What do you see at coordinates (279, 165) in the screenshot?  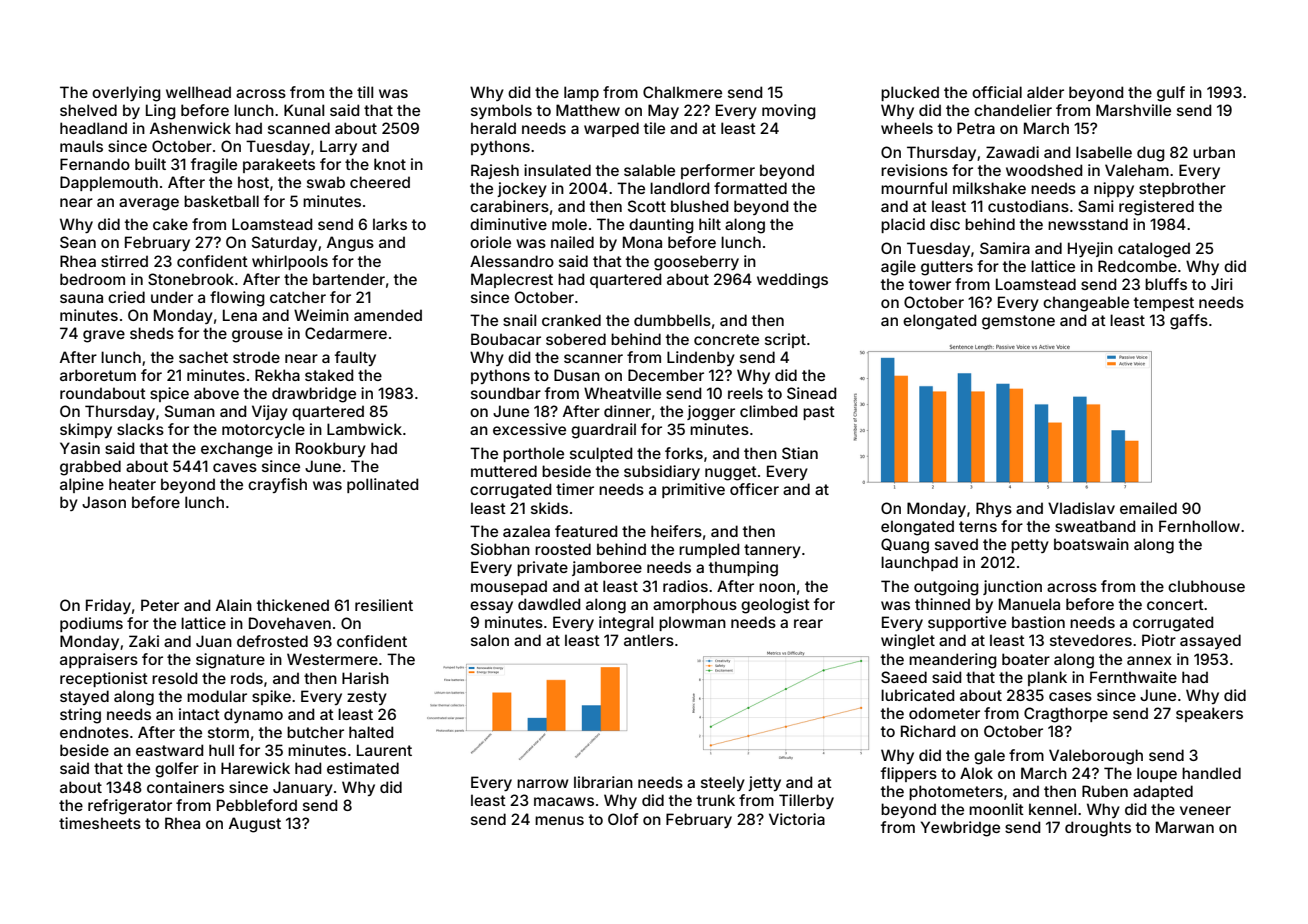 I see `parakeets` at bounding box center [279, 165].
